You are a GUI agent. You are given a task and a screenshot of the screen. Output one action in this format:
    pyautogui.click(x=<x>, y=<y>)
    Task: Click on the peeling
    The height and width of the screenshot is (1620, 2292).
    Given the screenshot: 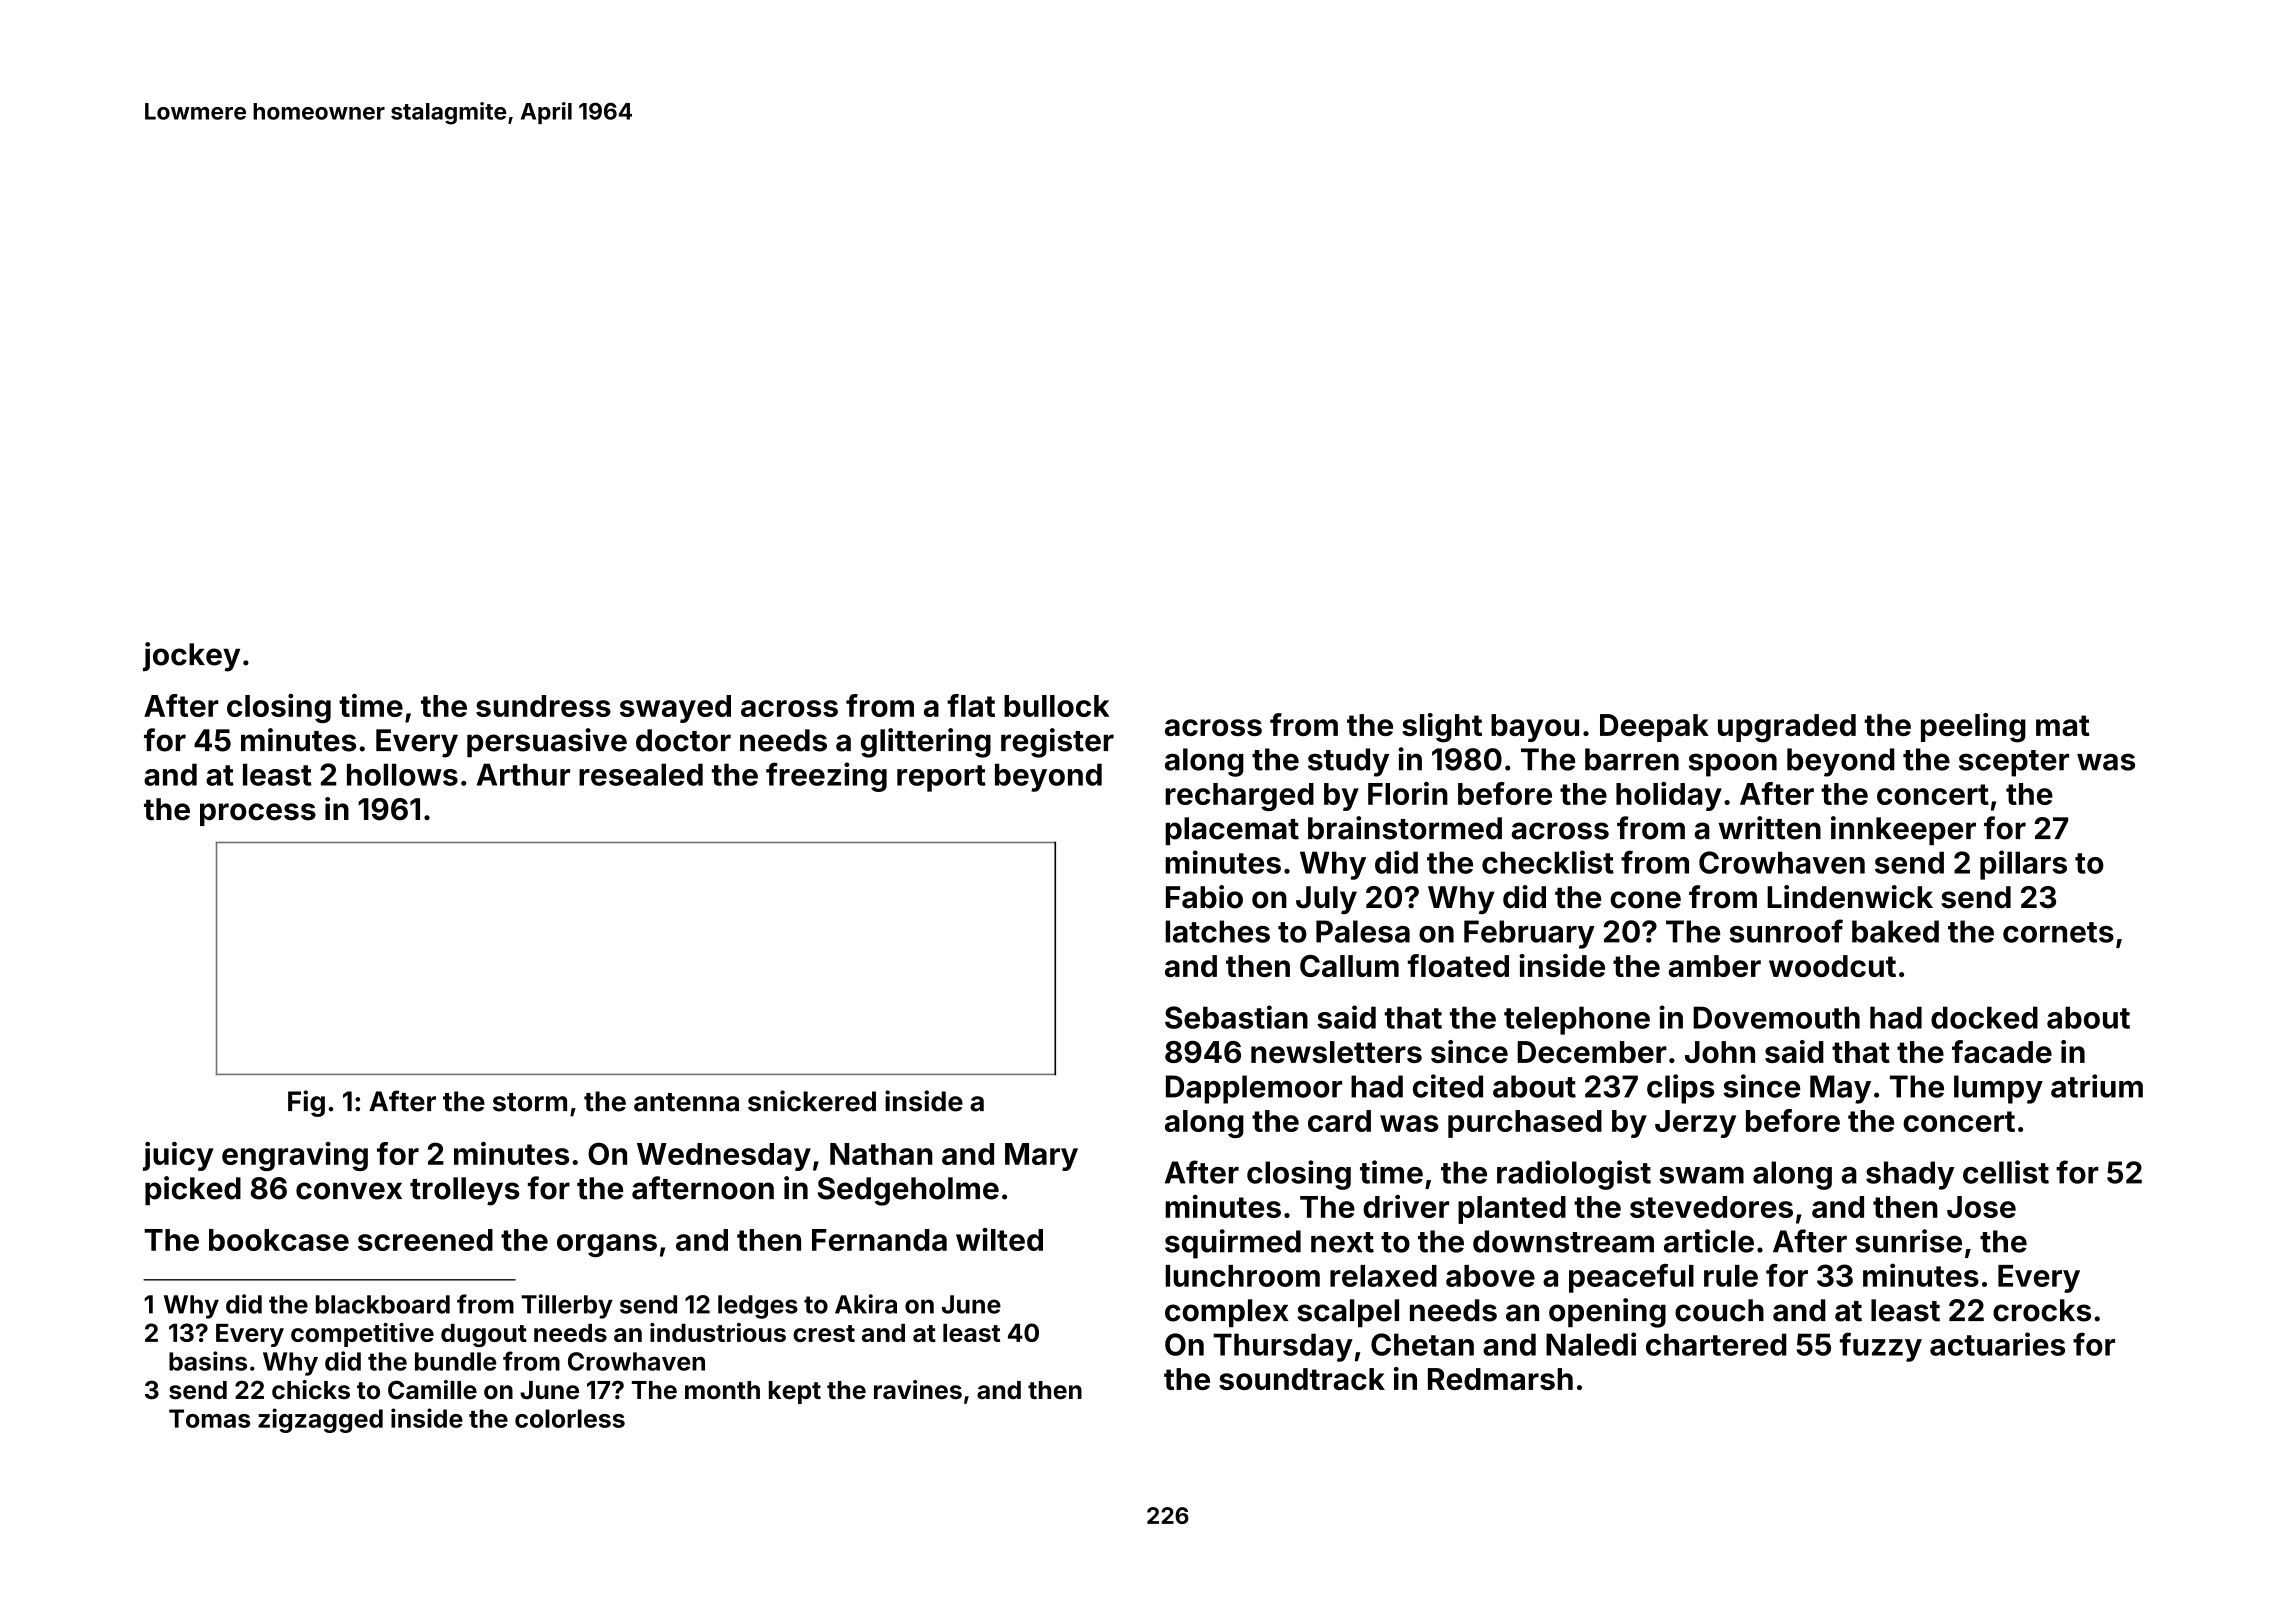 What is the action you would take?
    pyautogui.click(x=1973, y=728)
